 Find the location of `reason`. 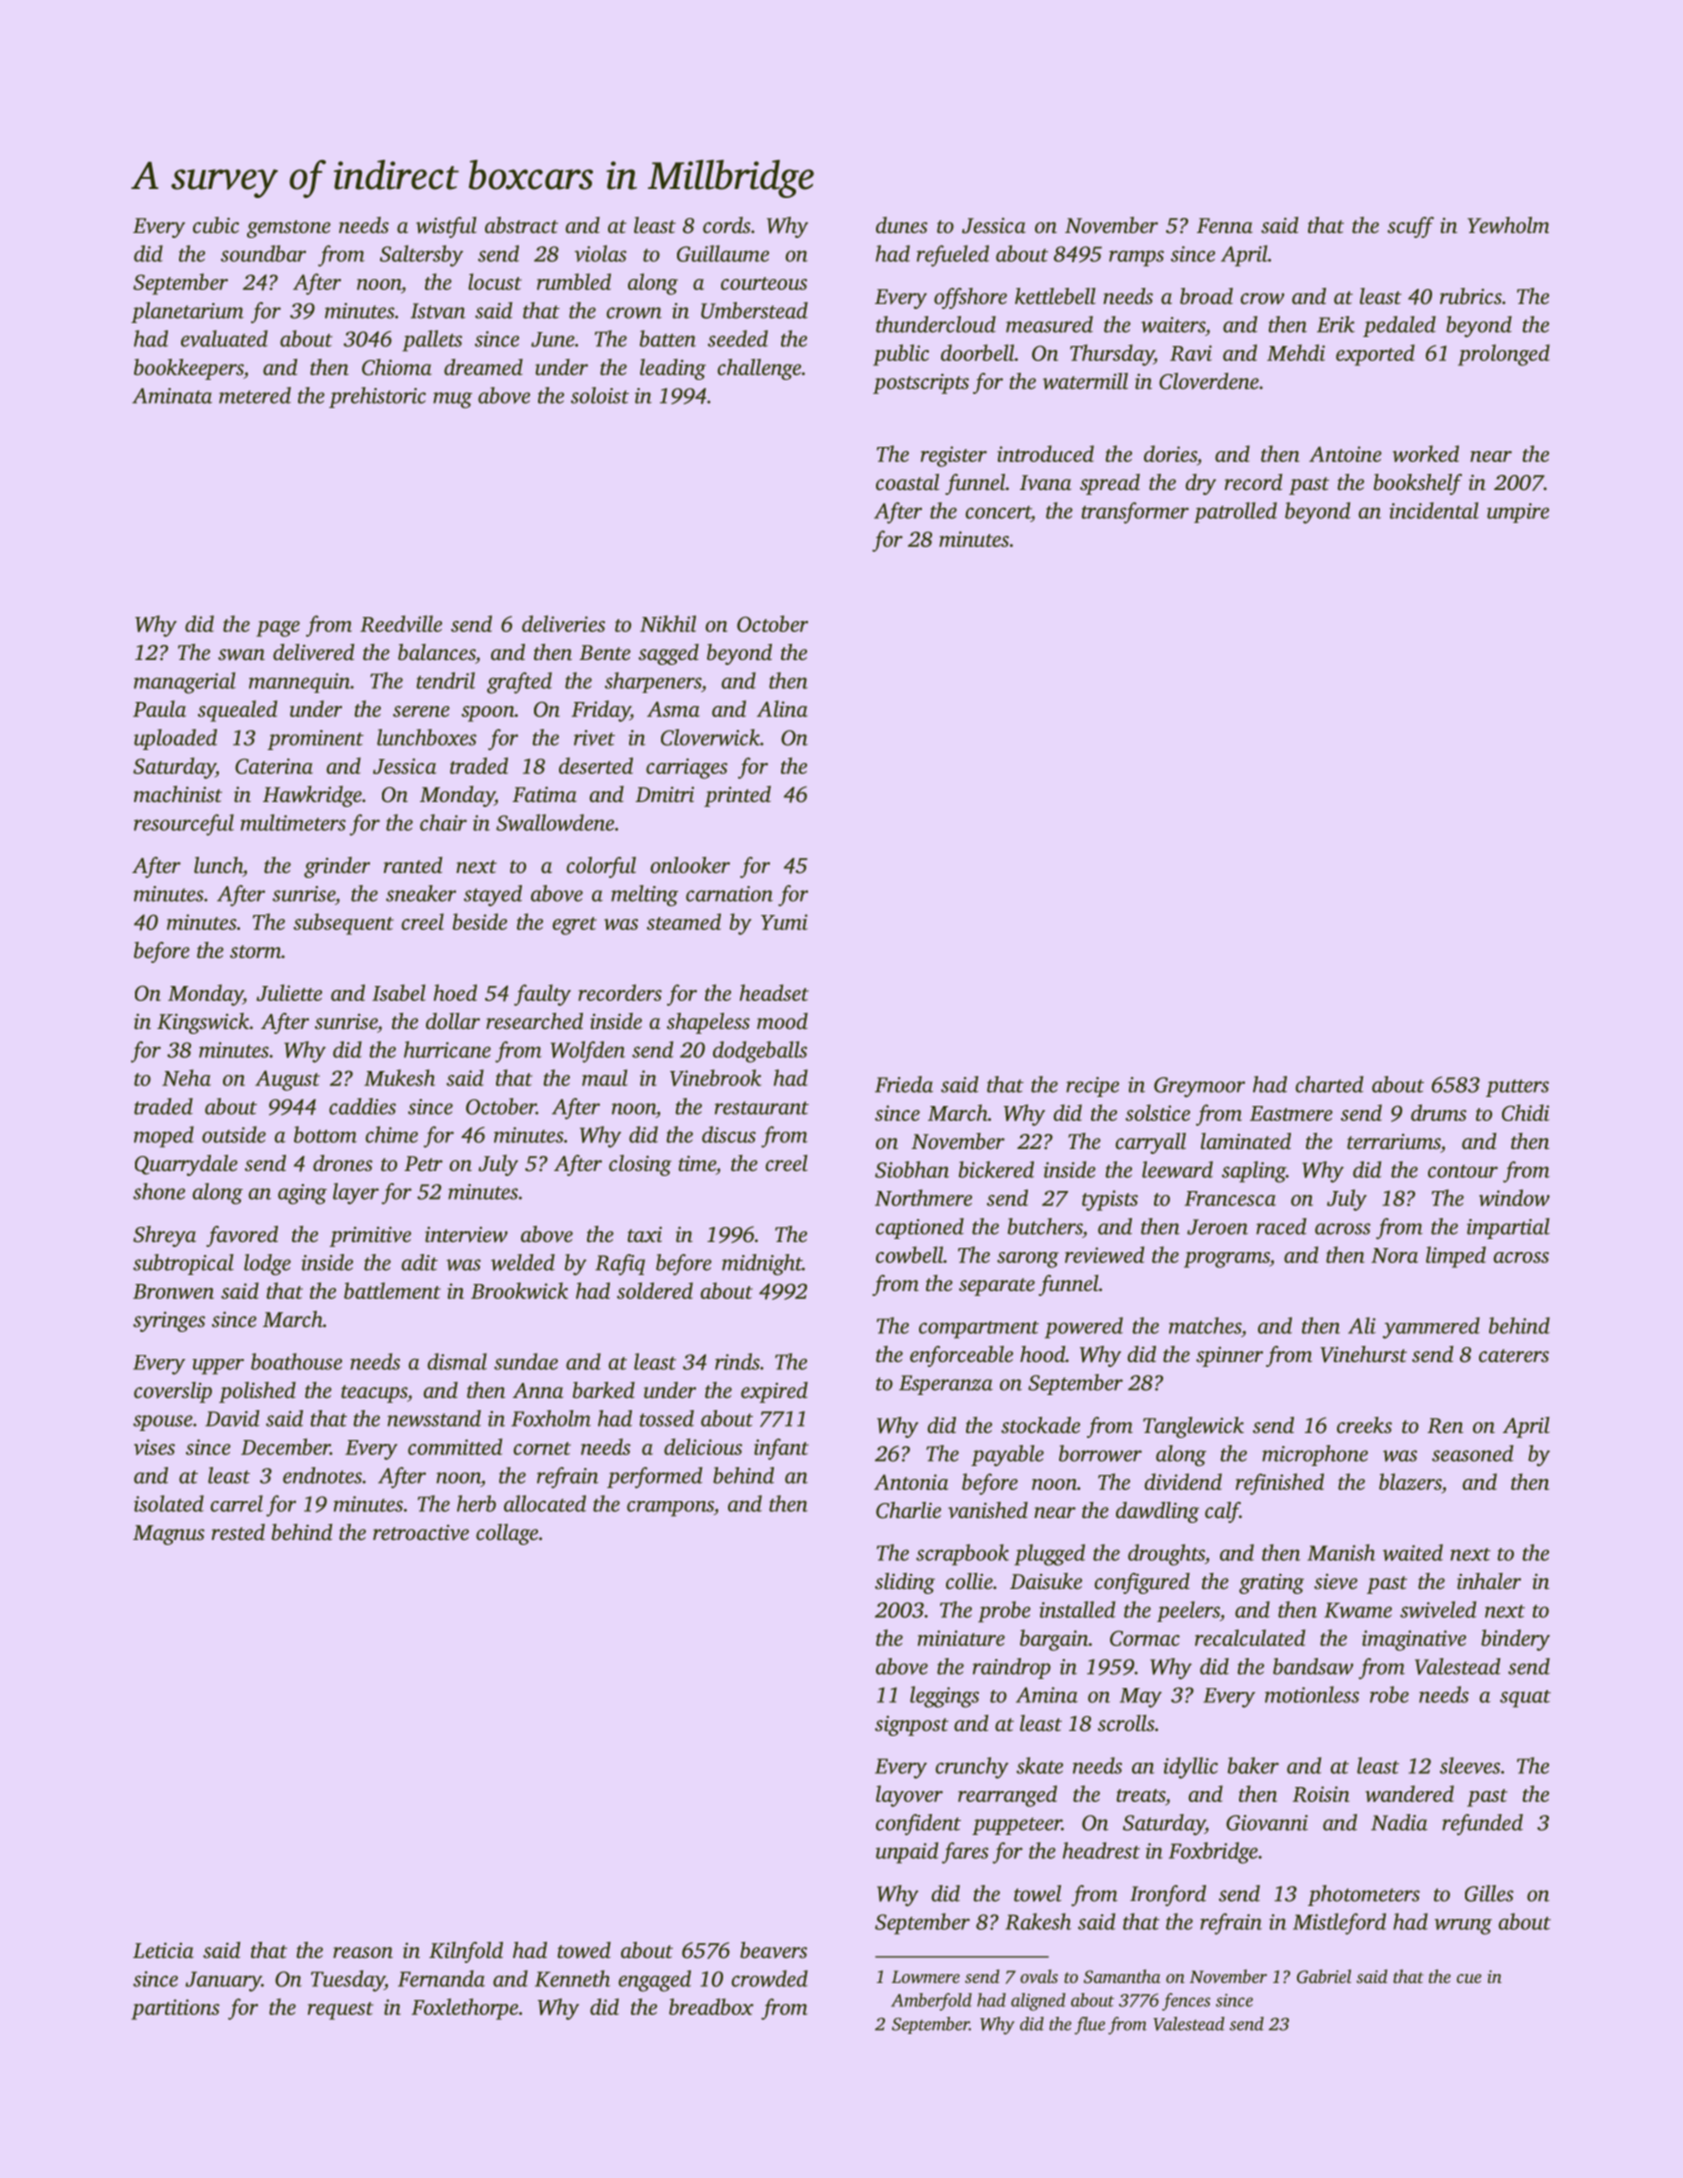

reason is located at coordinates (363, 1952).
